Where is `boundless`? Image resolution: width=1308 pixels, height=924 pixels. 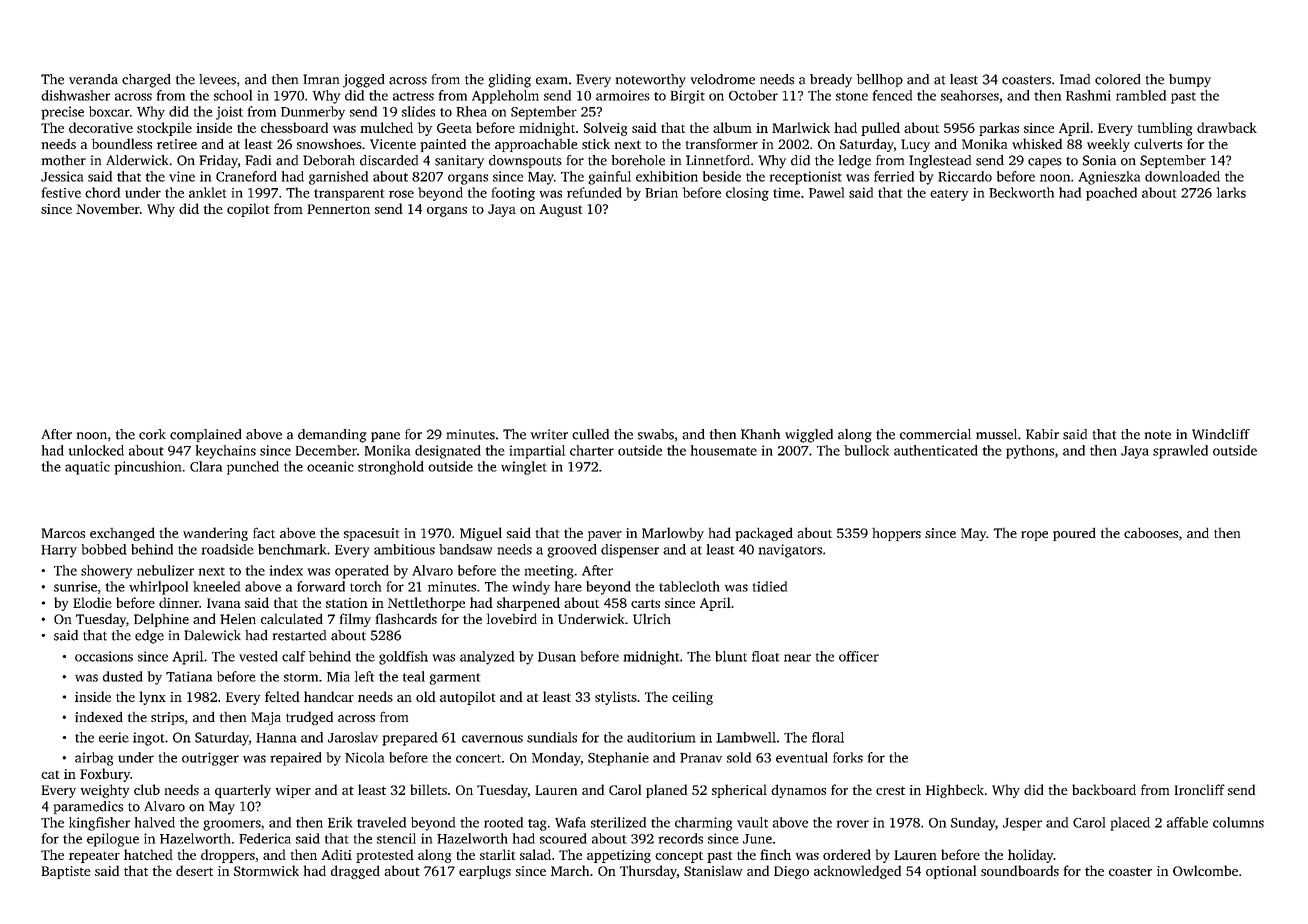
boundless is located at coordinates (122, 143).
